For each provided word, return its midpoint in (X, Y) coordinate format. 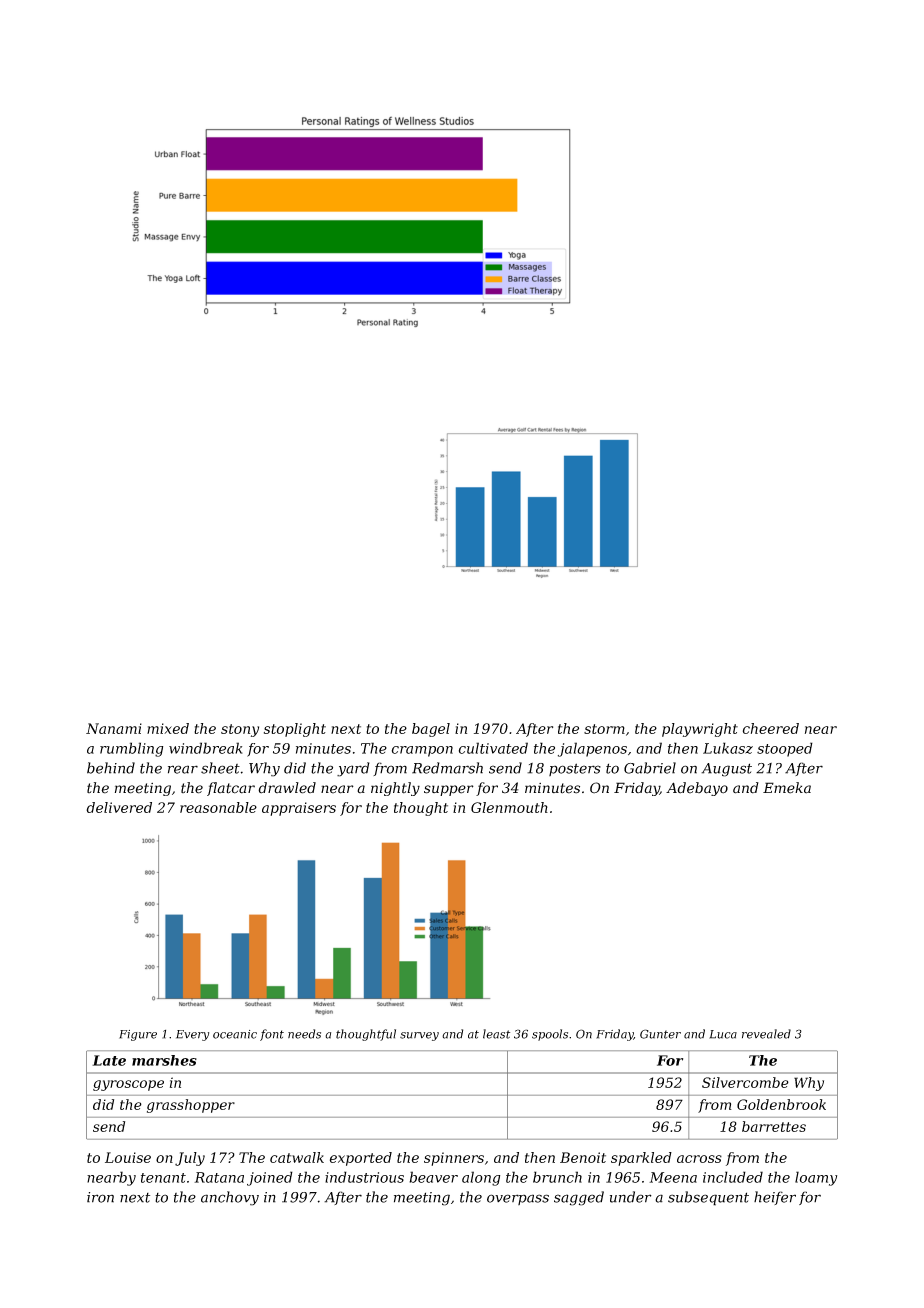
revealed (766, 1034)
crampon (422, 751)
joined (270, 1178)
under (631, 1197)
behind (111, 768)
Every (192, 1035)
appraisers (299, 809)
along (481, 1178)
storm (604, 729)
